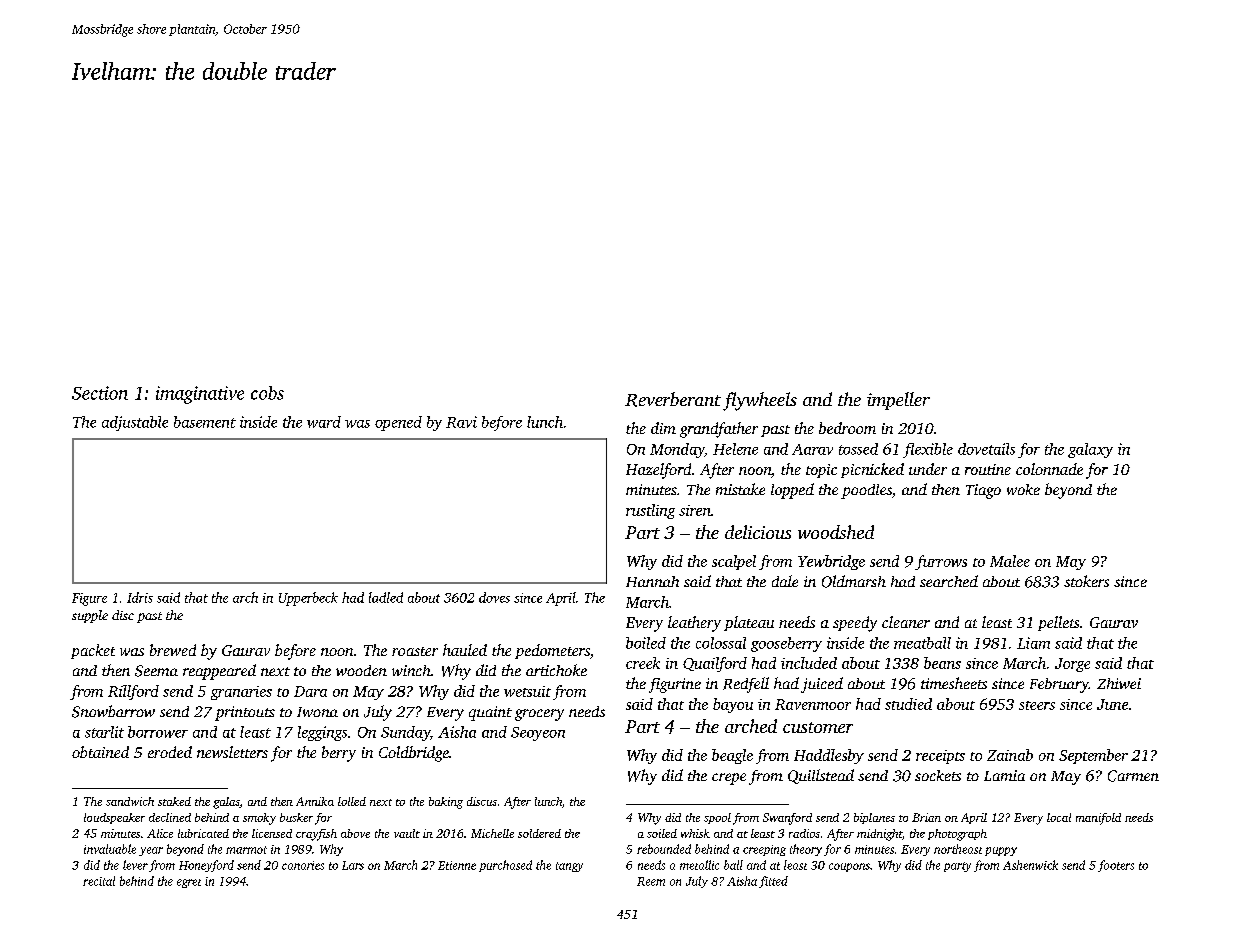  Describe the element at coordinates (1037, 705) in the screenshot. I see `steers` at that location.
